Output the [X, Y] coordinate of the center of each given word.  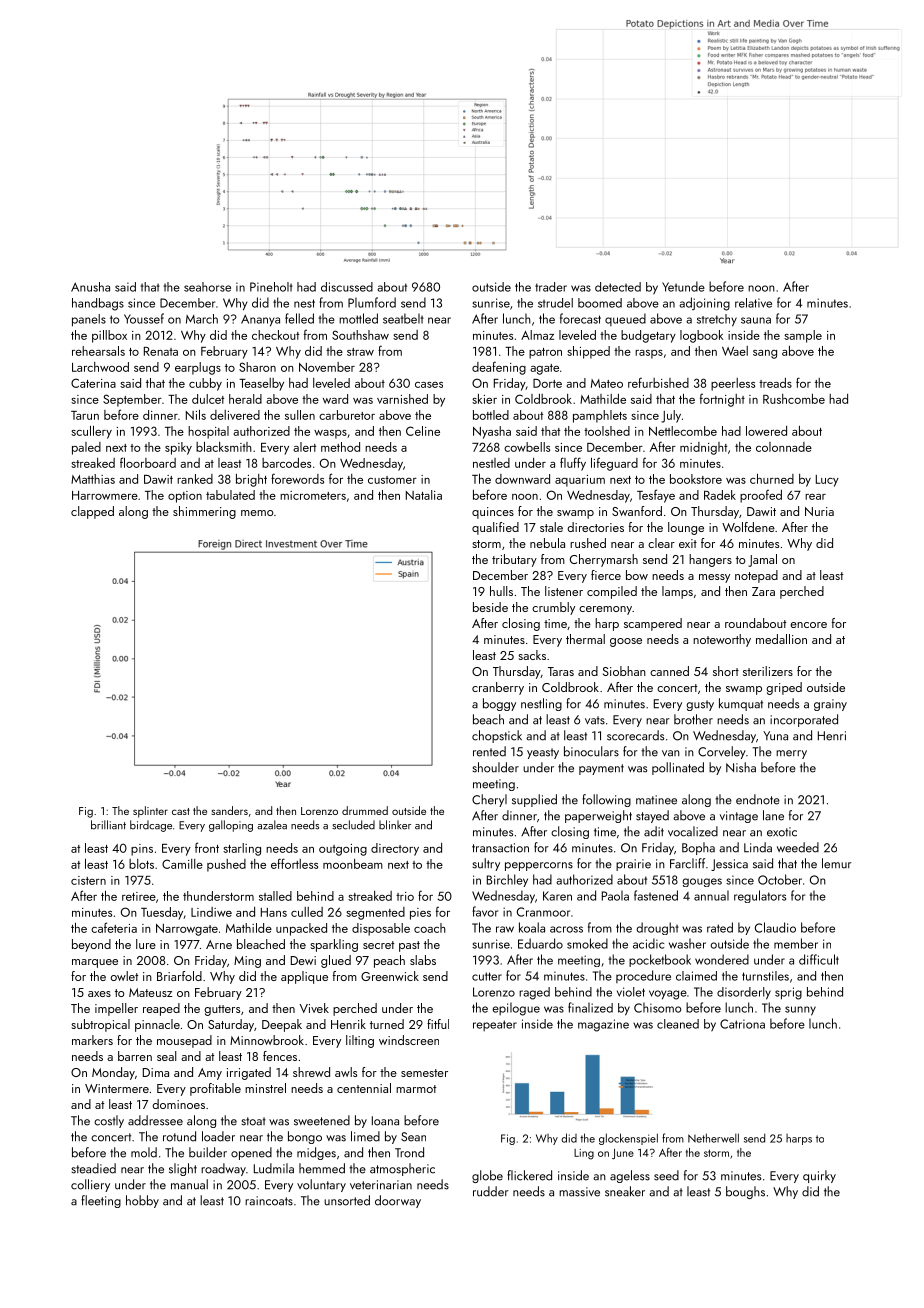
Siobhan [624, 671]
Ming [247, 962]
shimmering [204, 512]
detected [618, 287]
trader [551, 287]
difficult [819, 959]
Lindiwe [211, 912]
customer [392, 480]
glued [336, 961]
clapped [92, 512]
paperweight [598, 816]
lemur [837, 863]
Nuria [819, 511]
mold [144, 1152]
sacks [532, 655]
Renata [161, 351]
